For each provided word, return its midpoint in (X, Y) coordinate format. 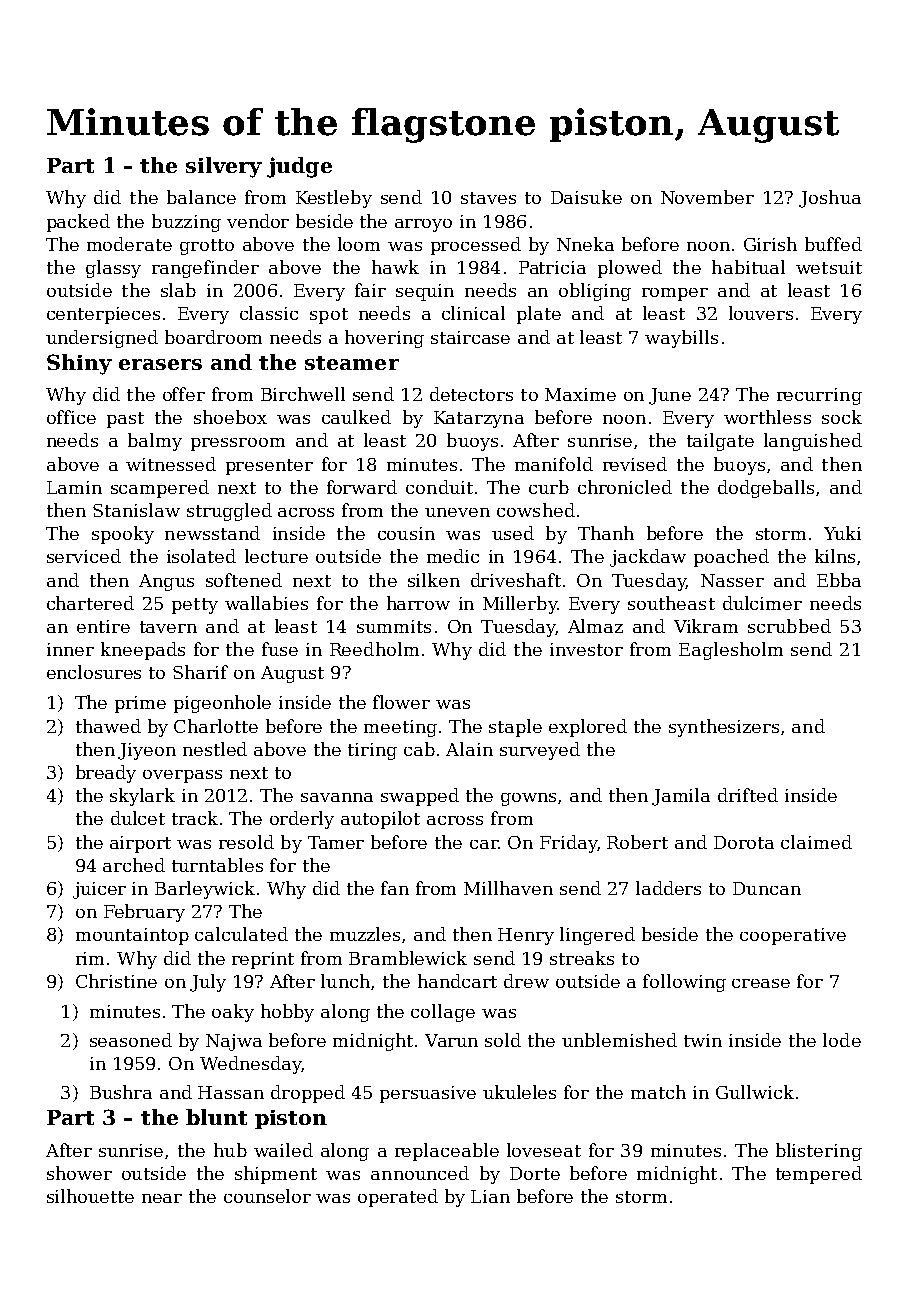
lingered (597, 936)
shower (79, 1173)
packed (78, 223)
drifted (748, 795)
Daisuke (586, 197)
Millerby (520, 605)
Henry (526, 936)
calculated (241, 934)
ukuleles (519, 1092)
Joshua (830, 199)
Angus (166, 582)
